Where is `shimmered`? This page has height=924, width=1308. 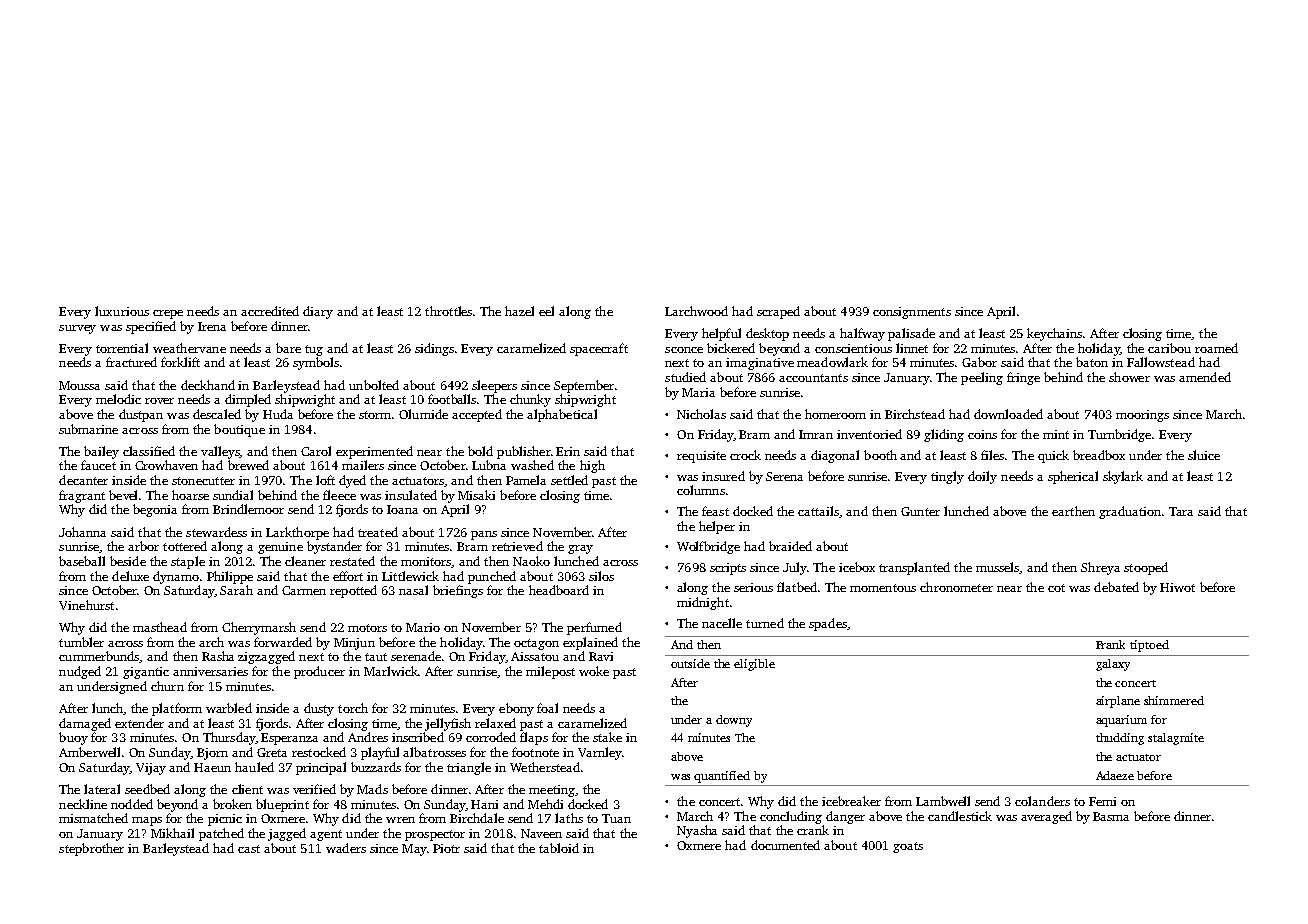 shimmered is located at coordinates (1174, 700).
